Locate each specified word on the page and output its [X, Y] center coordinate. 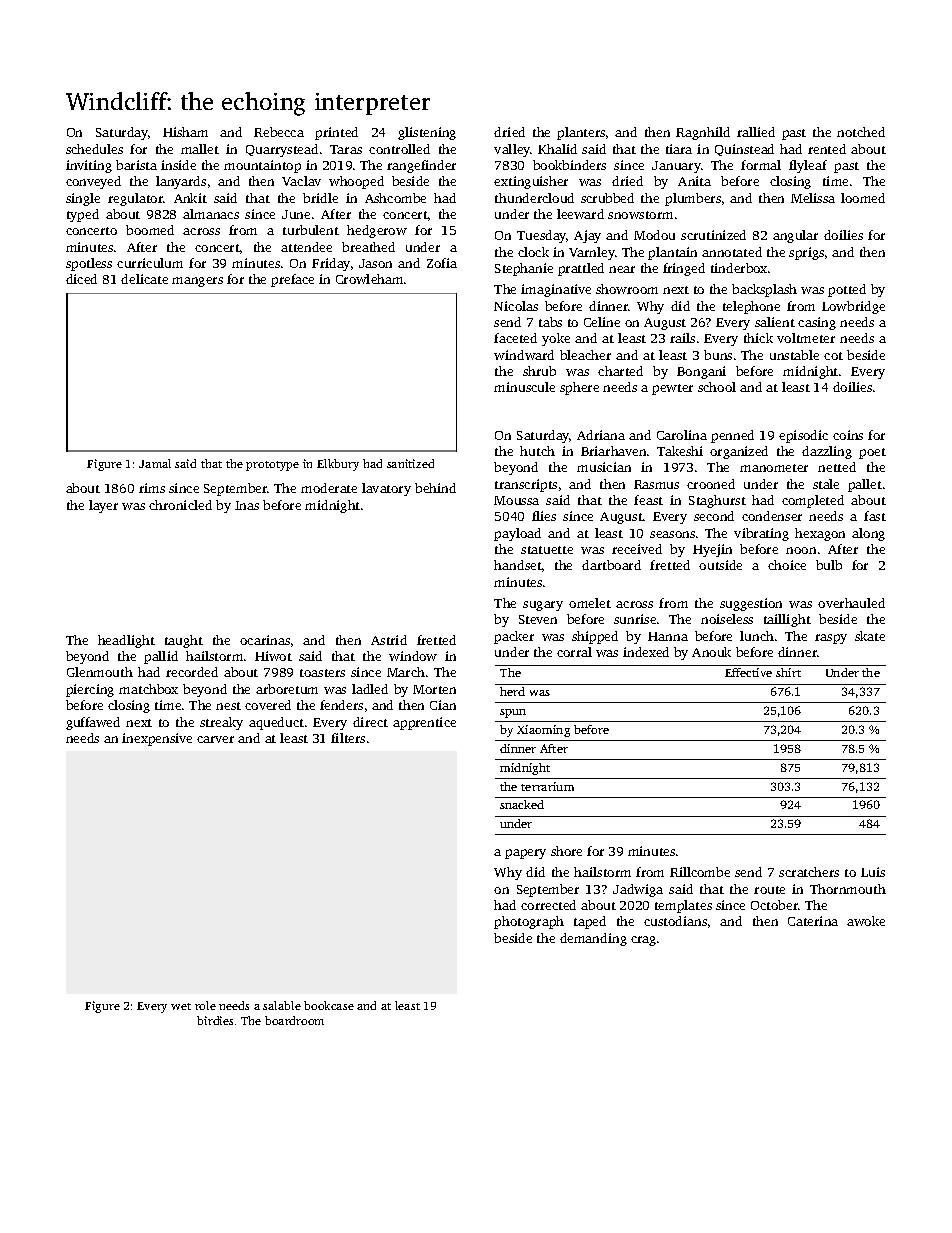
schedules [94, 149]
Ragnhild [703, 133]
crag [643, 941]
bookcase [329, 1005]
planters [581, 133]
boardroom [294, 1020]
